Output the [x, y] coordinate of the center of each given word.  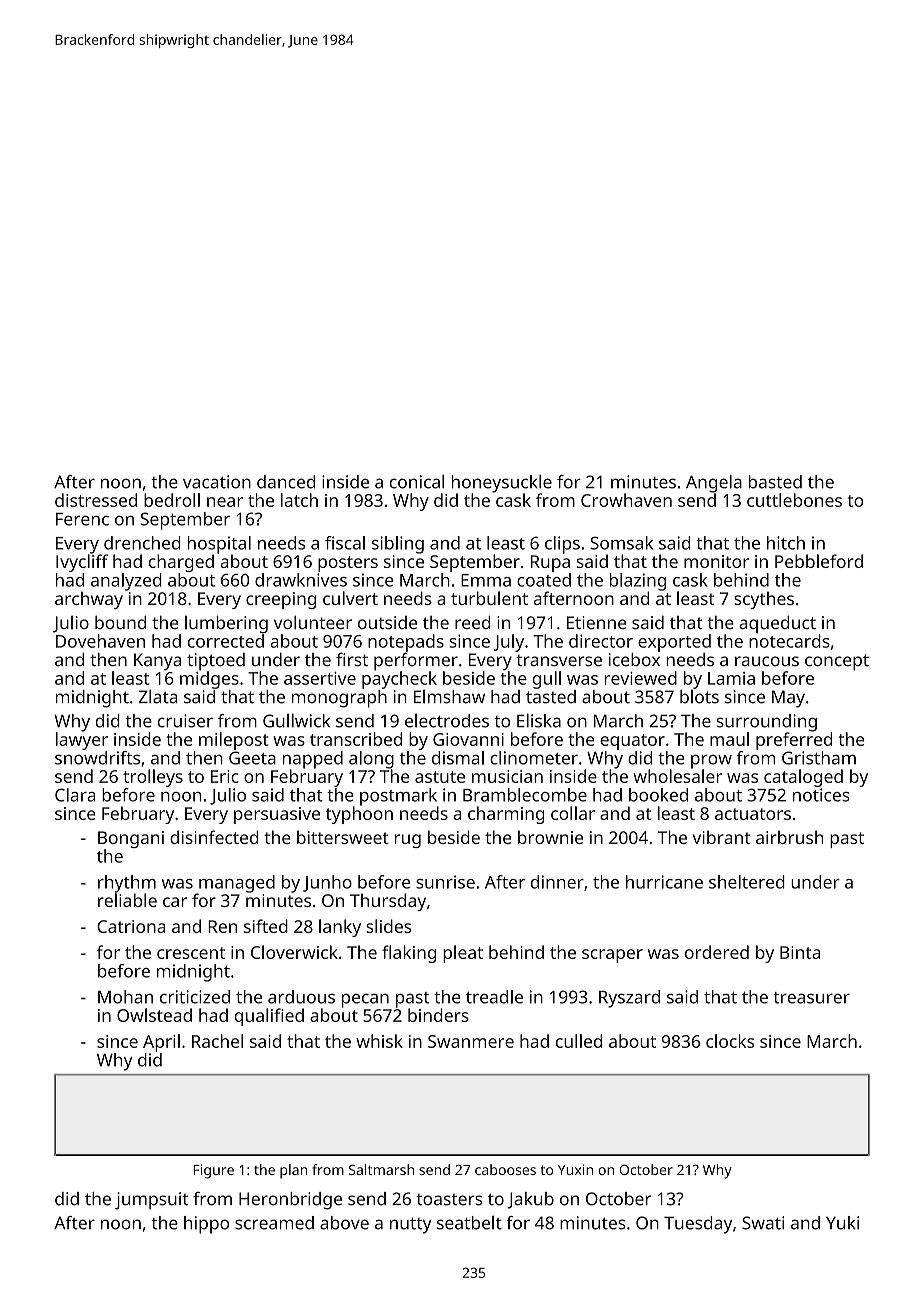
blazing [638, 582]
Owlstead [154, 1015]
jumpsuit [152, 1201]
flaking [409, 954]
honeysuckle [502, 483]
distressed [96, 500]
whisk [379, 1041]
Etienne [596, 622]
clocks [730, 1041]
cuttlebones [794, 500]
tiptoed [216, 662]
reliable [127, 900]
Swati [763, 1223]
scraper [612, 956]
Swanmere [471, 1041]
